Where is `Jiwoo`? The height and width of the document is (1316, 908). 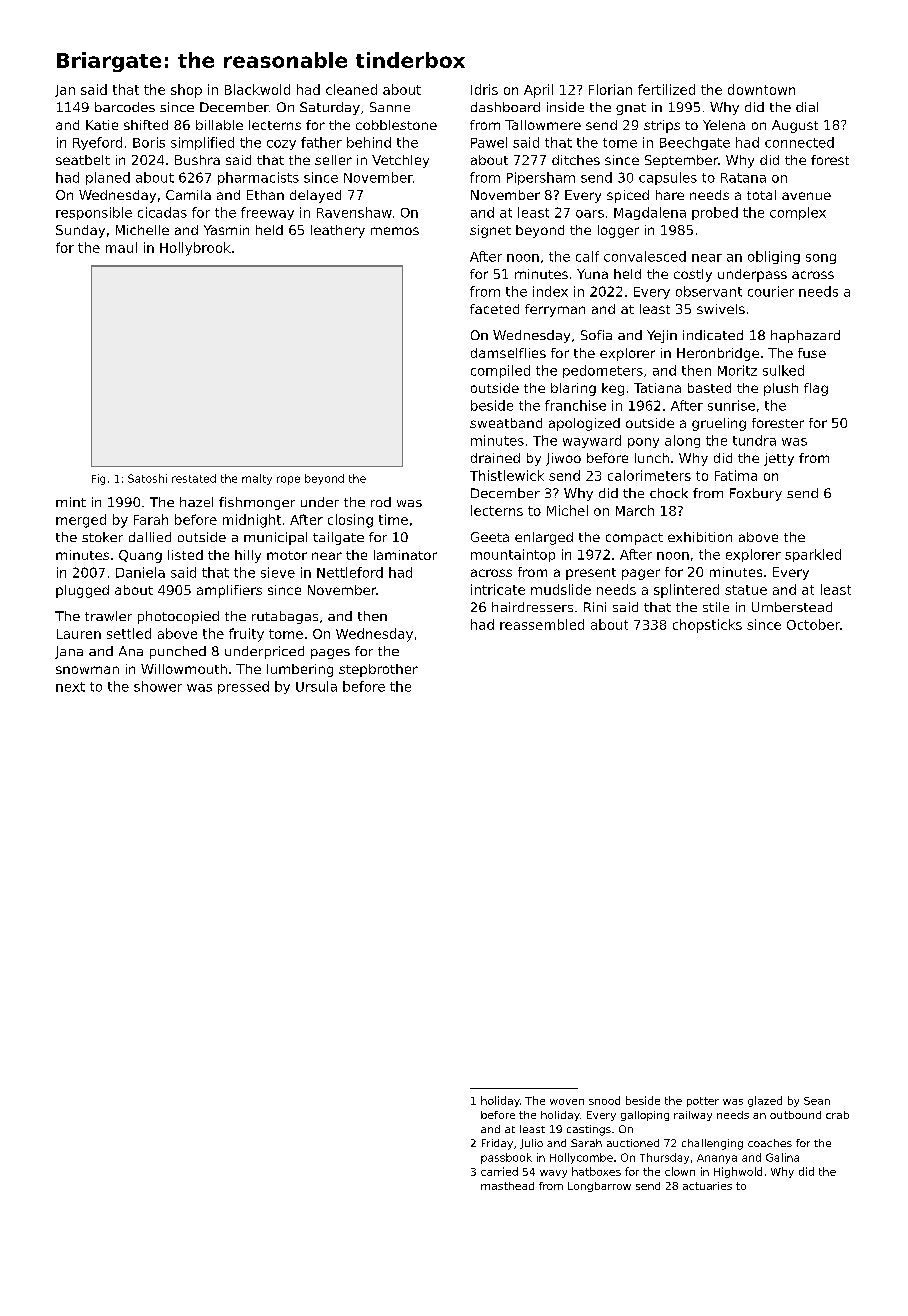
Jiwoo is located at coordinates (563, 459).
